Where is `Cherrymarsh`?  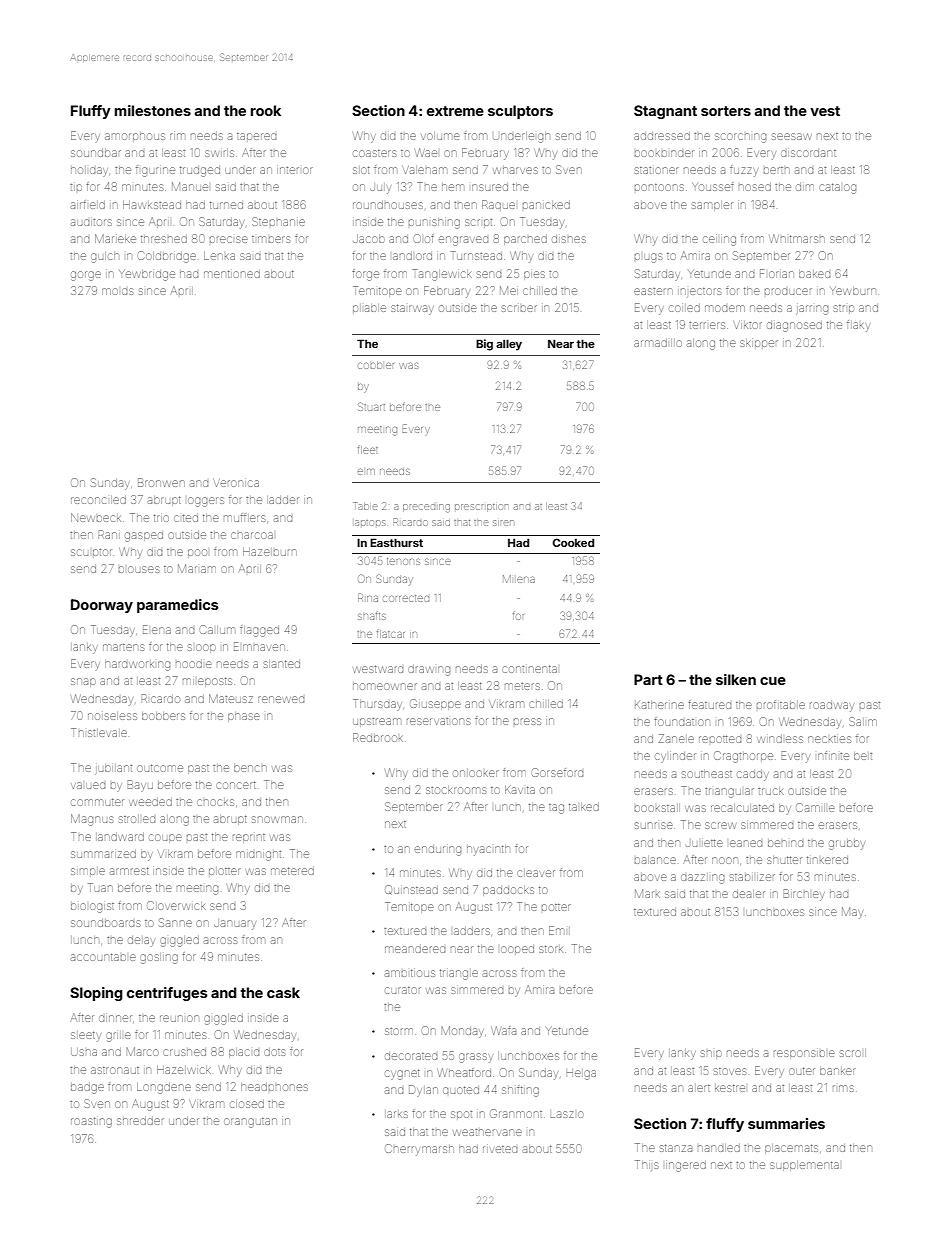
Cherrymarsh is located at coordinates (419, 1150).
